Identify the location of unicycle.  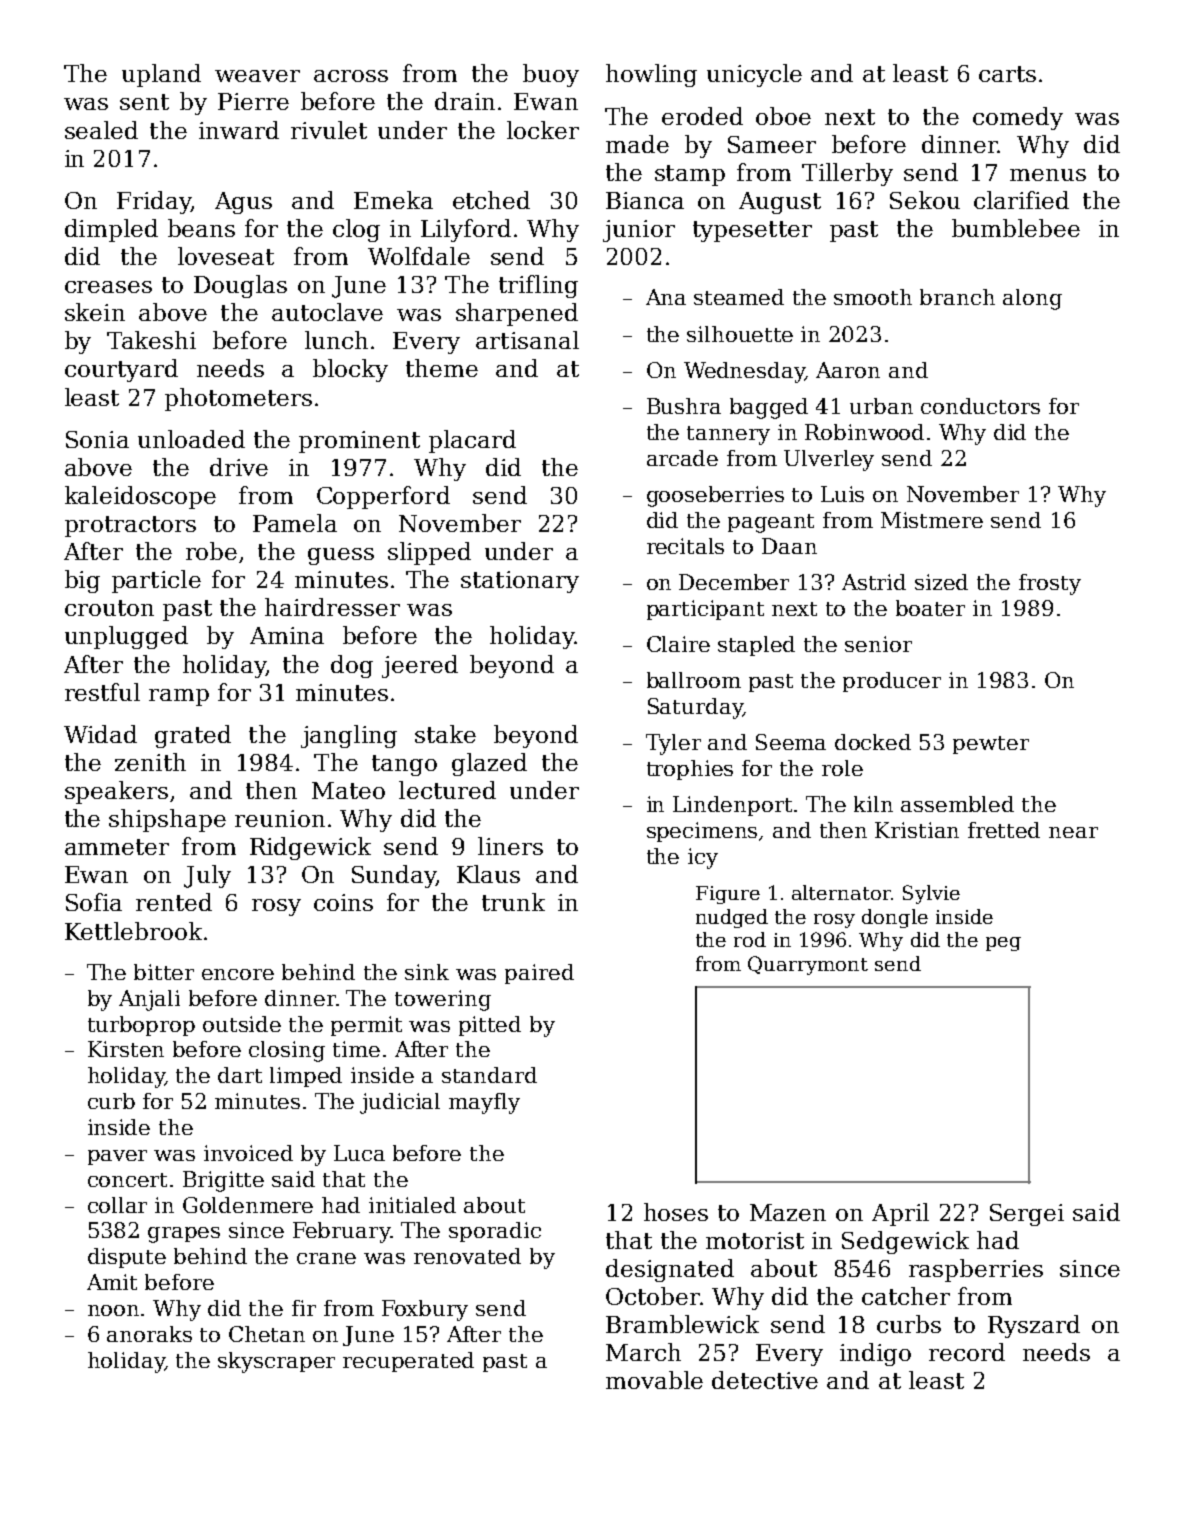
(754, 75).
